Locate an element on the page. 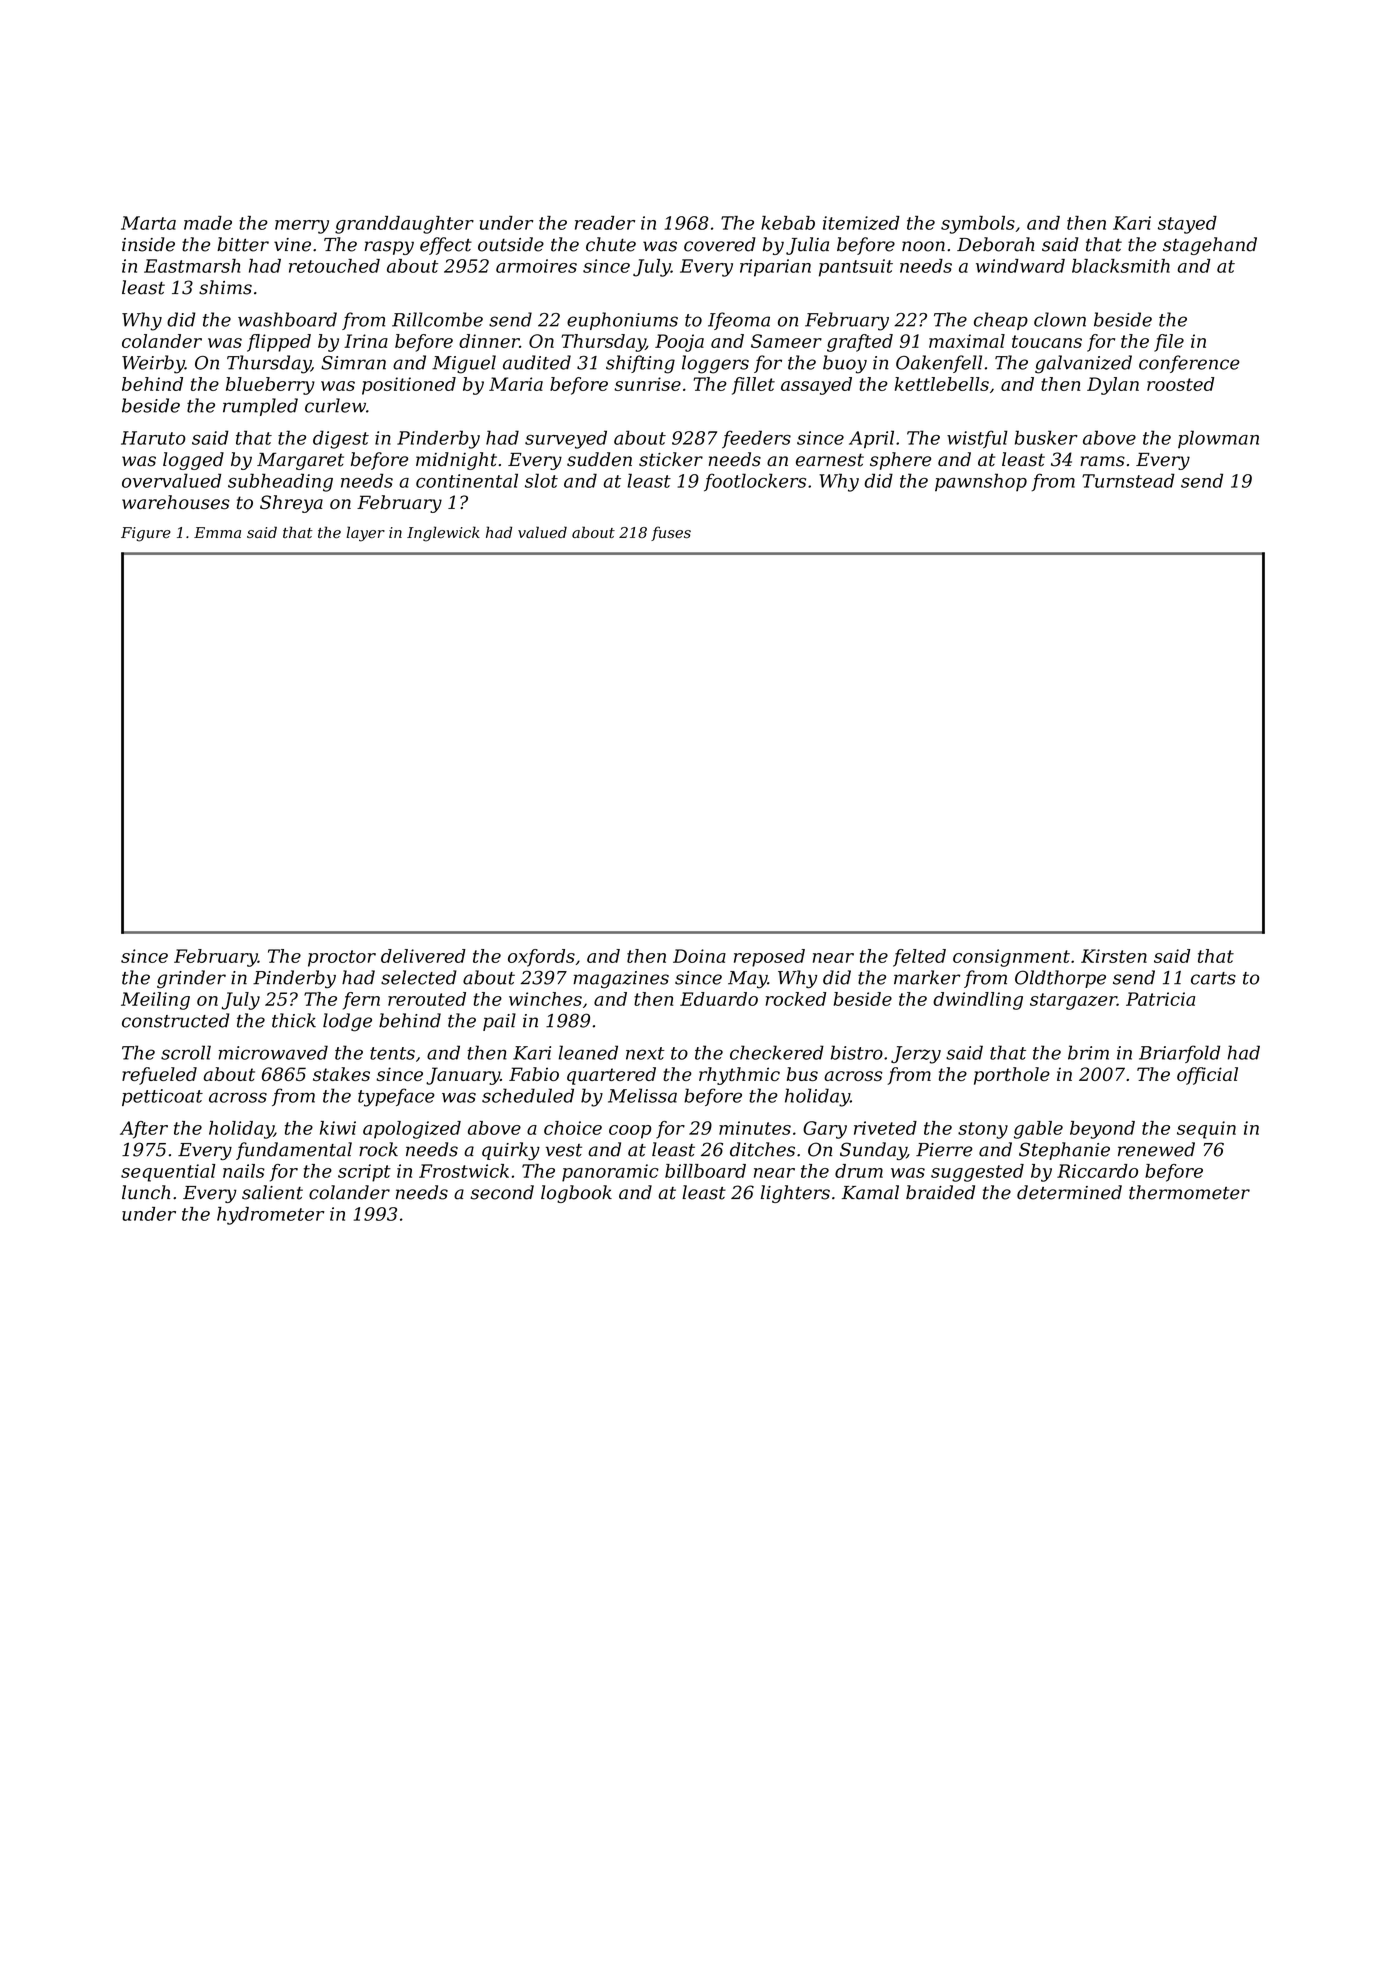  stayed is located at coordinates (1187, 225).
